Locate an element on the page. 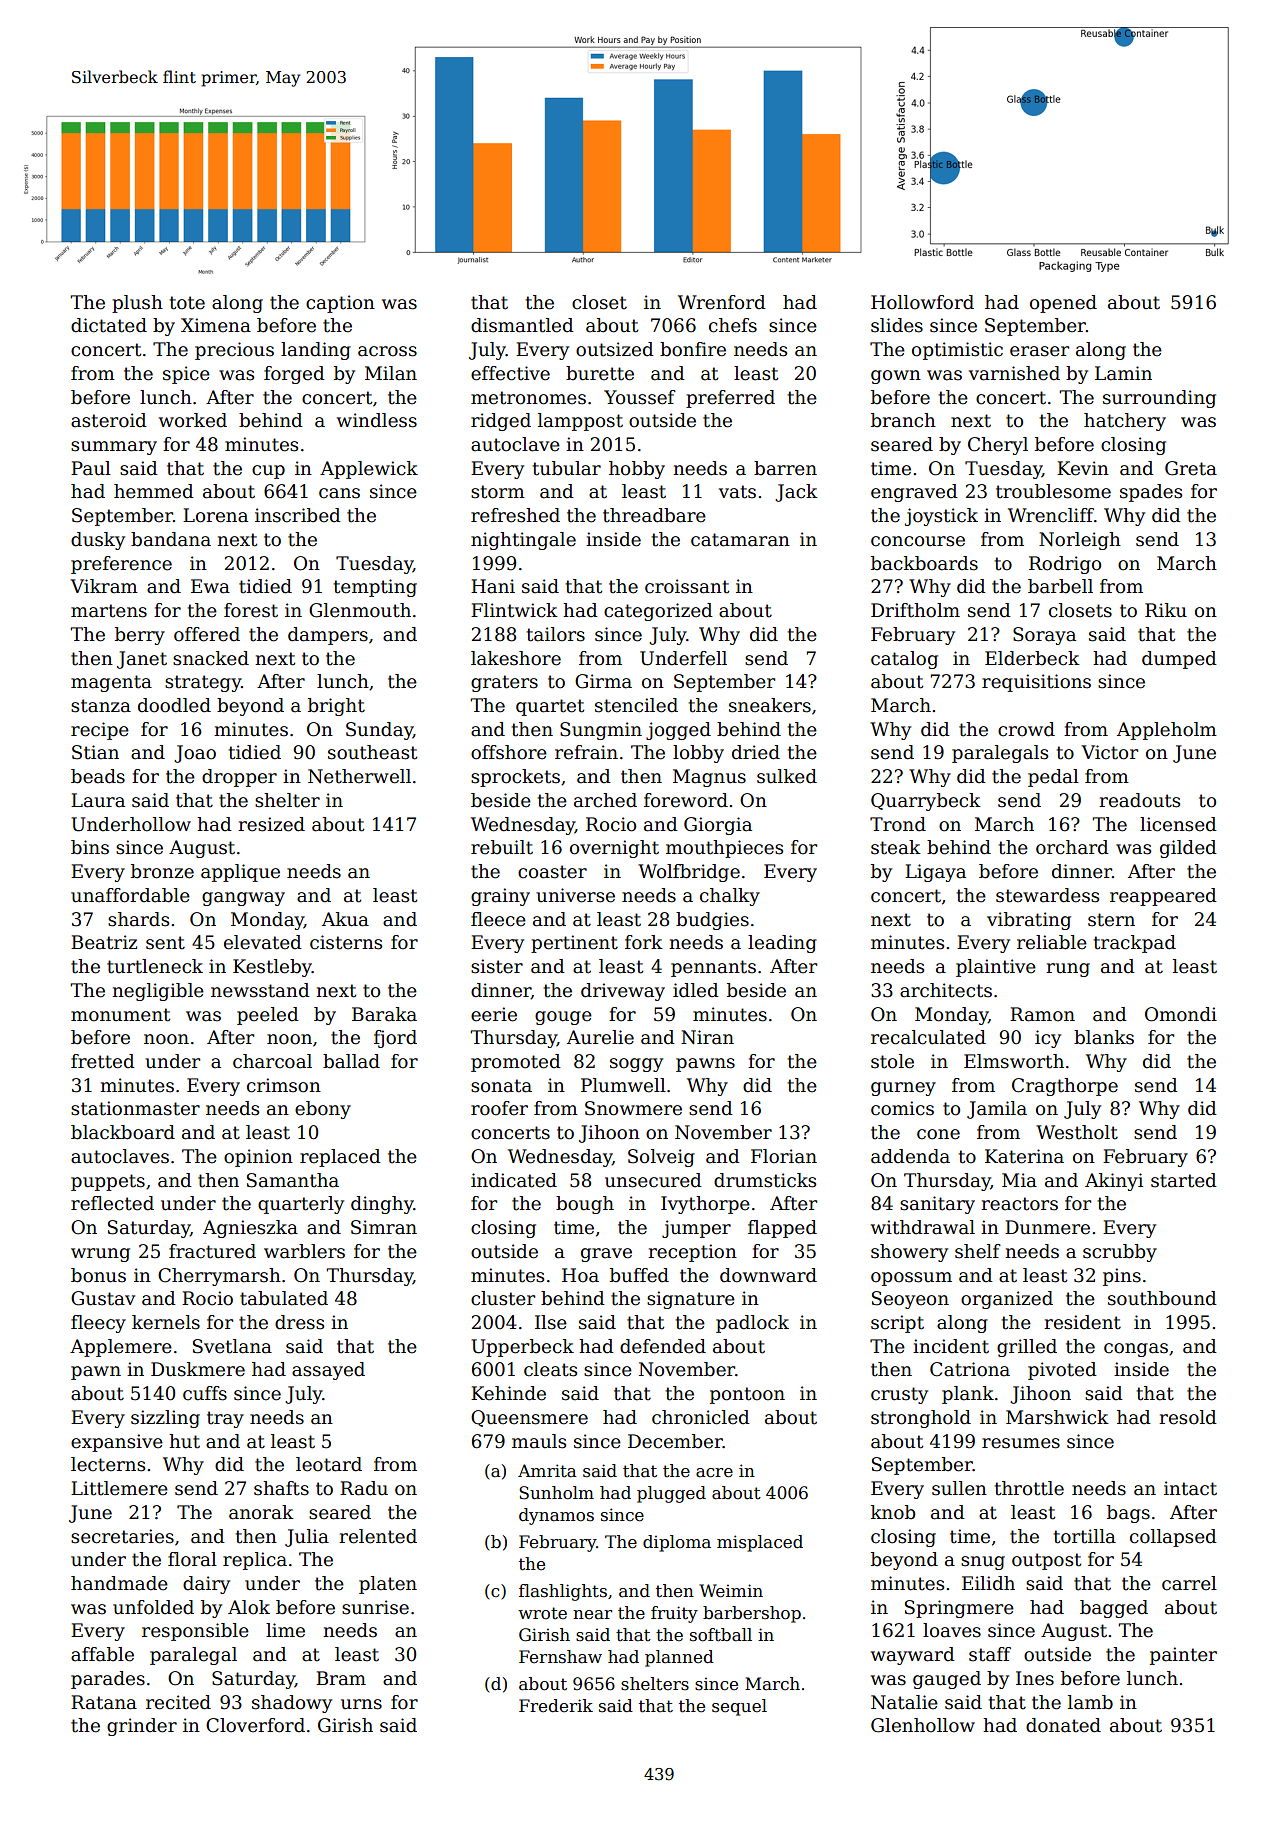  flashlights is located at coordinates (563, 1592).
